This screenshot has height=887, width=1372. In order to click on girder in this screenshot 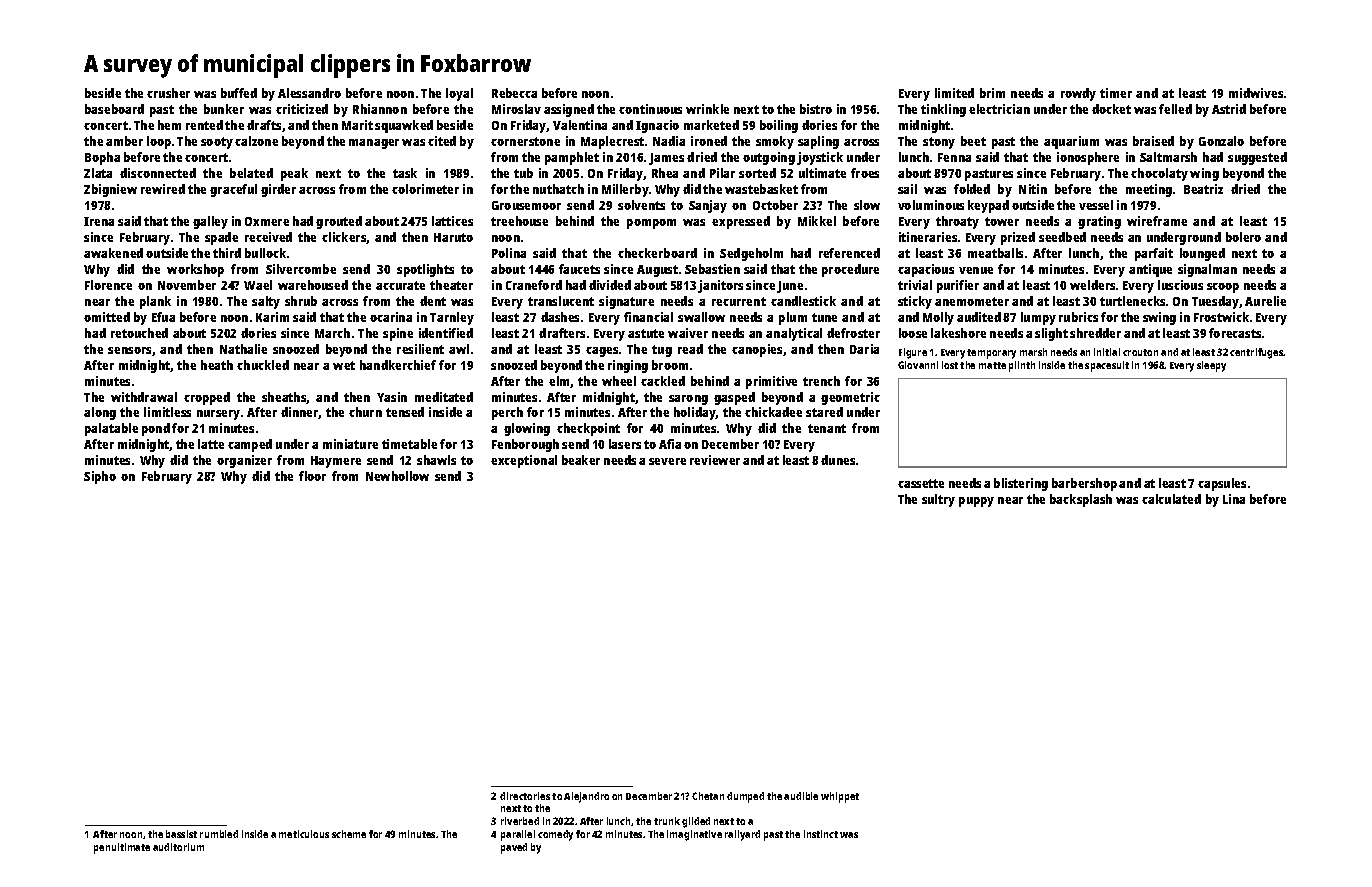, I will do `click(278, 190)`.
